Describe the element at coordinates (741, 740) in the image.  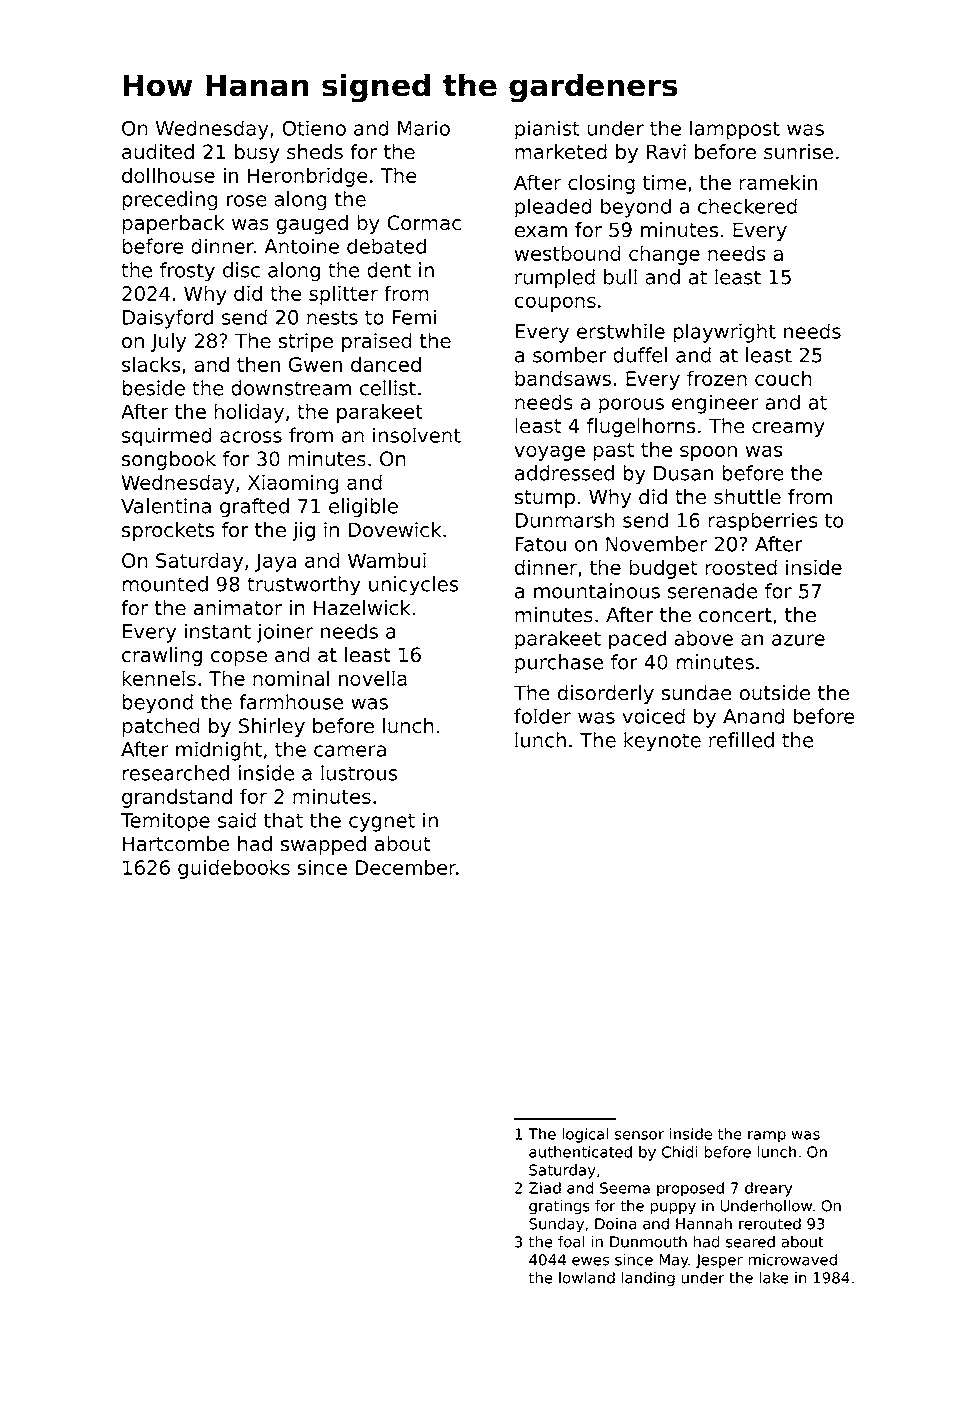
I see `refilled` at that location.
